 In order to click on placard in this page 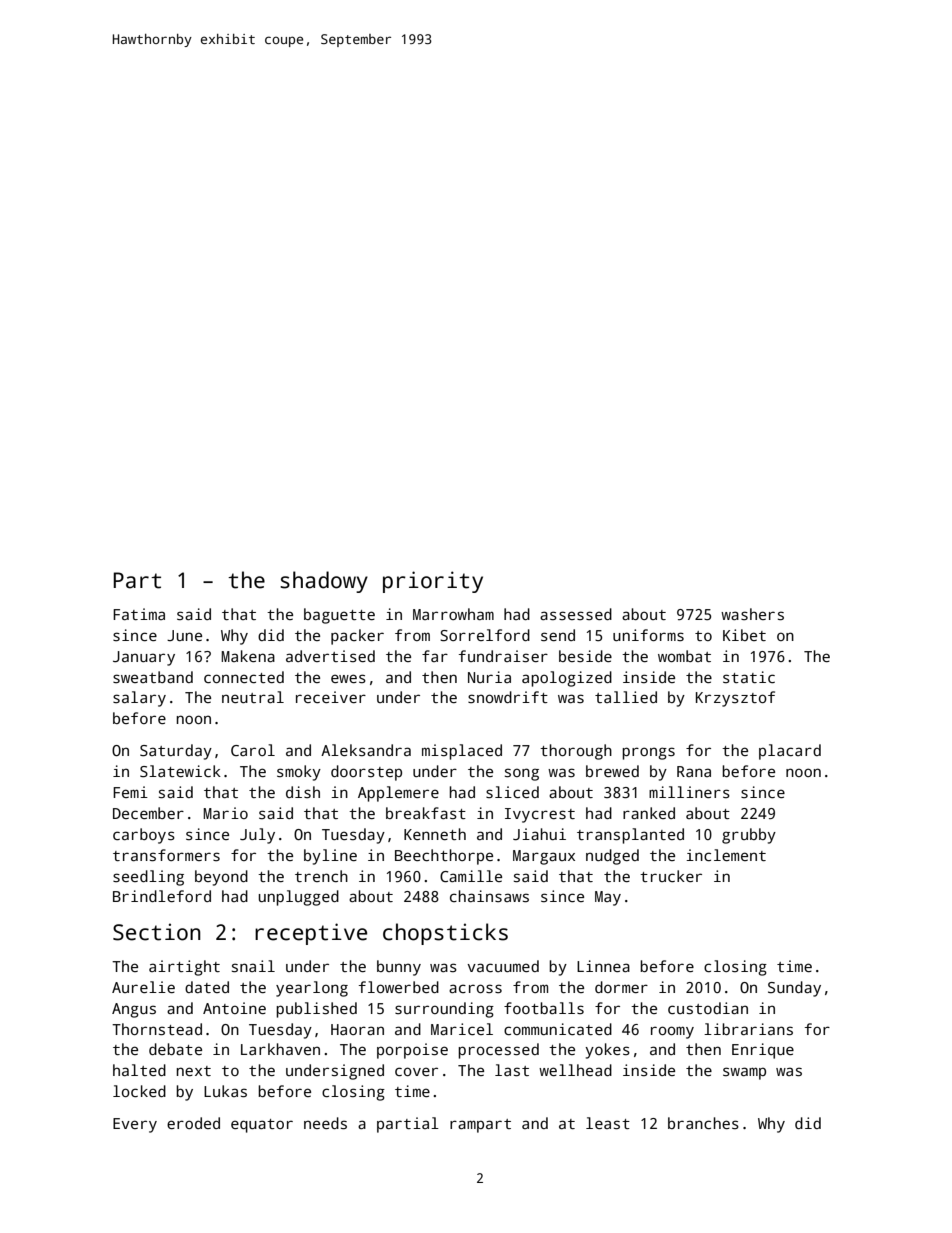, I will do `click(790, 752)`.
